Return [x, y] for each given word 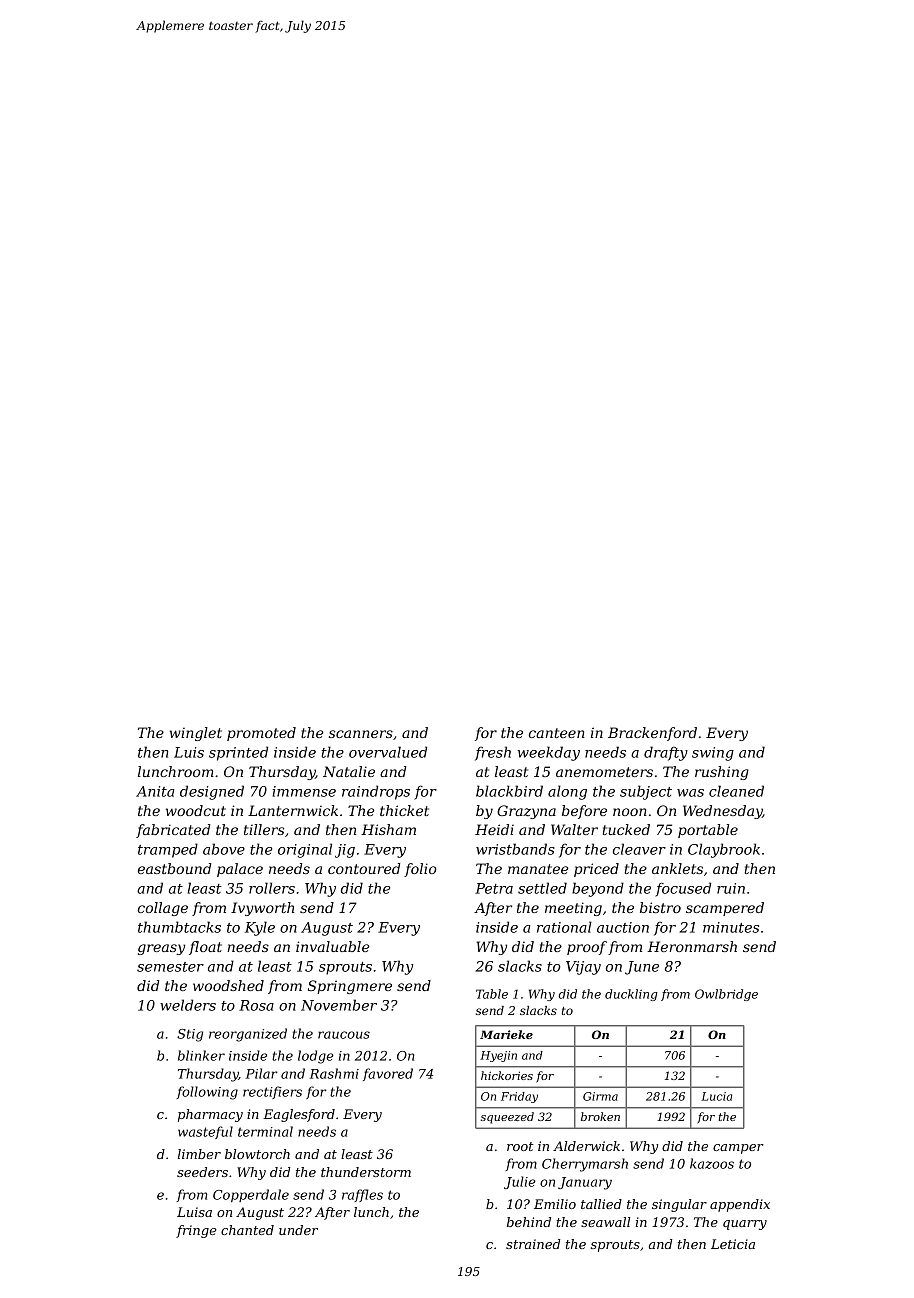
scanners [361, 734]
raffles [362, 1195]
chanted [247, 1230]
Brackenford [652, 734]
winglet [196, 734]
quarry [745, 1225]
